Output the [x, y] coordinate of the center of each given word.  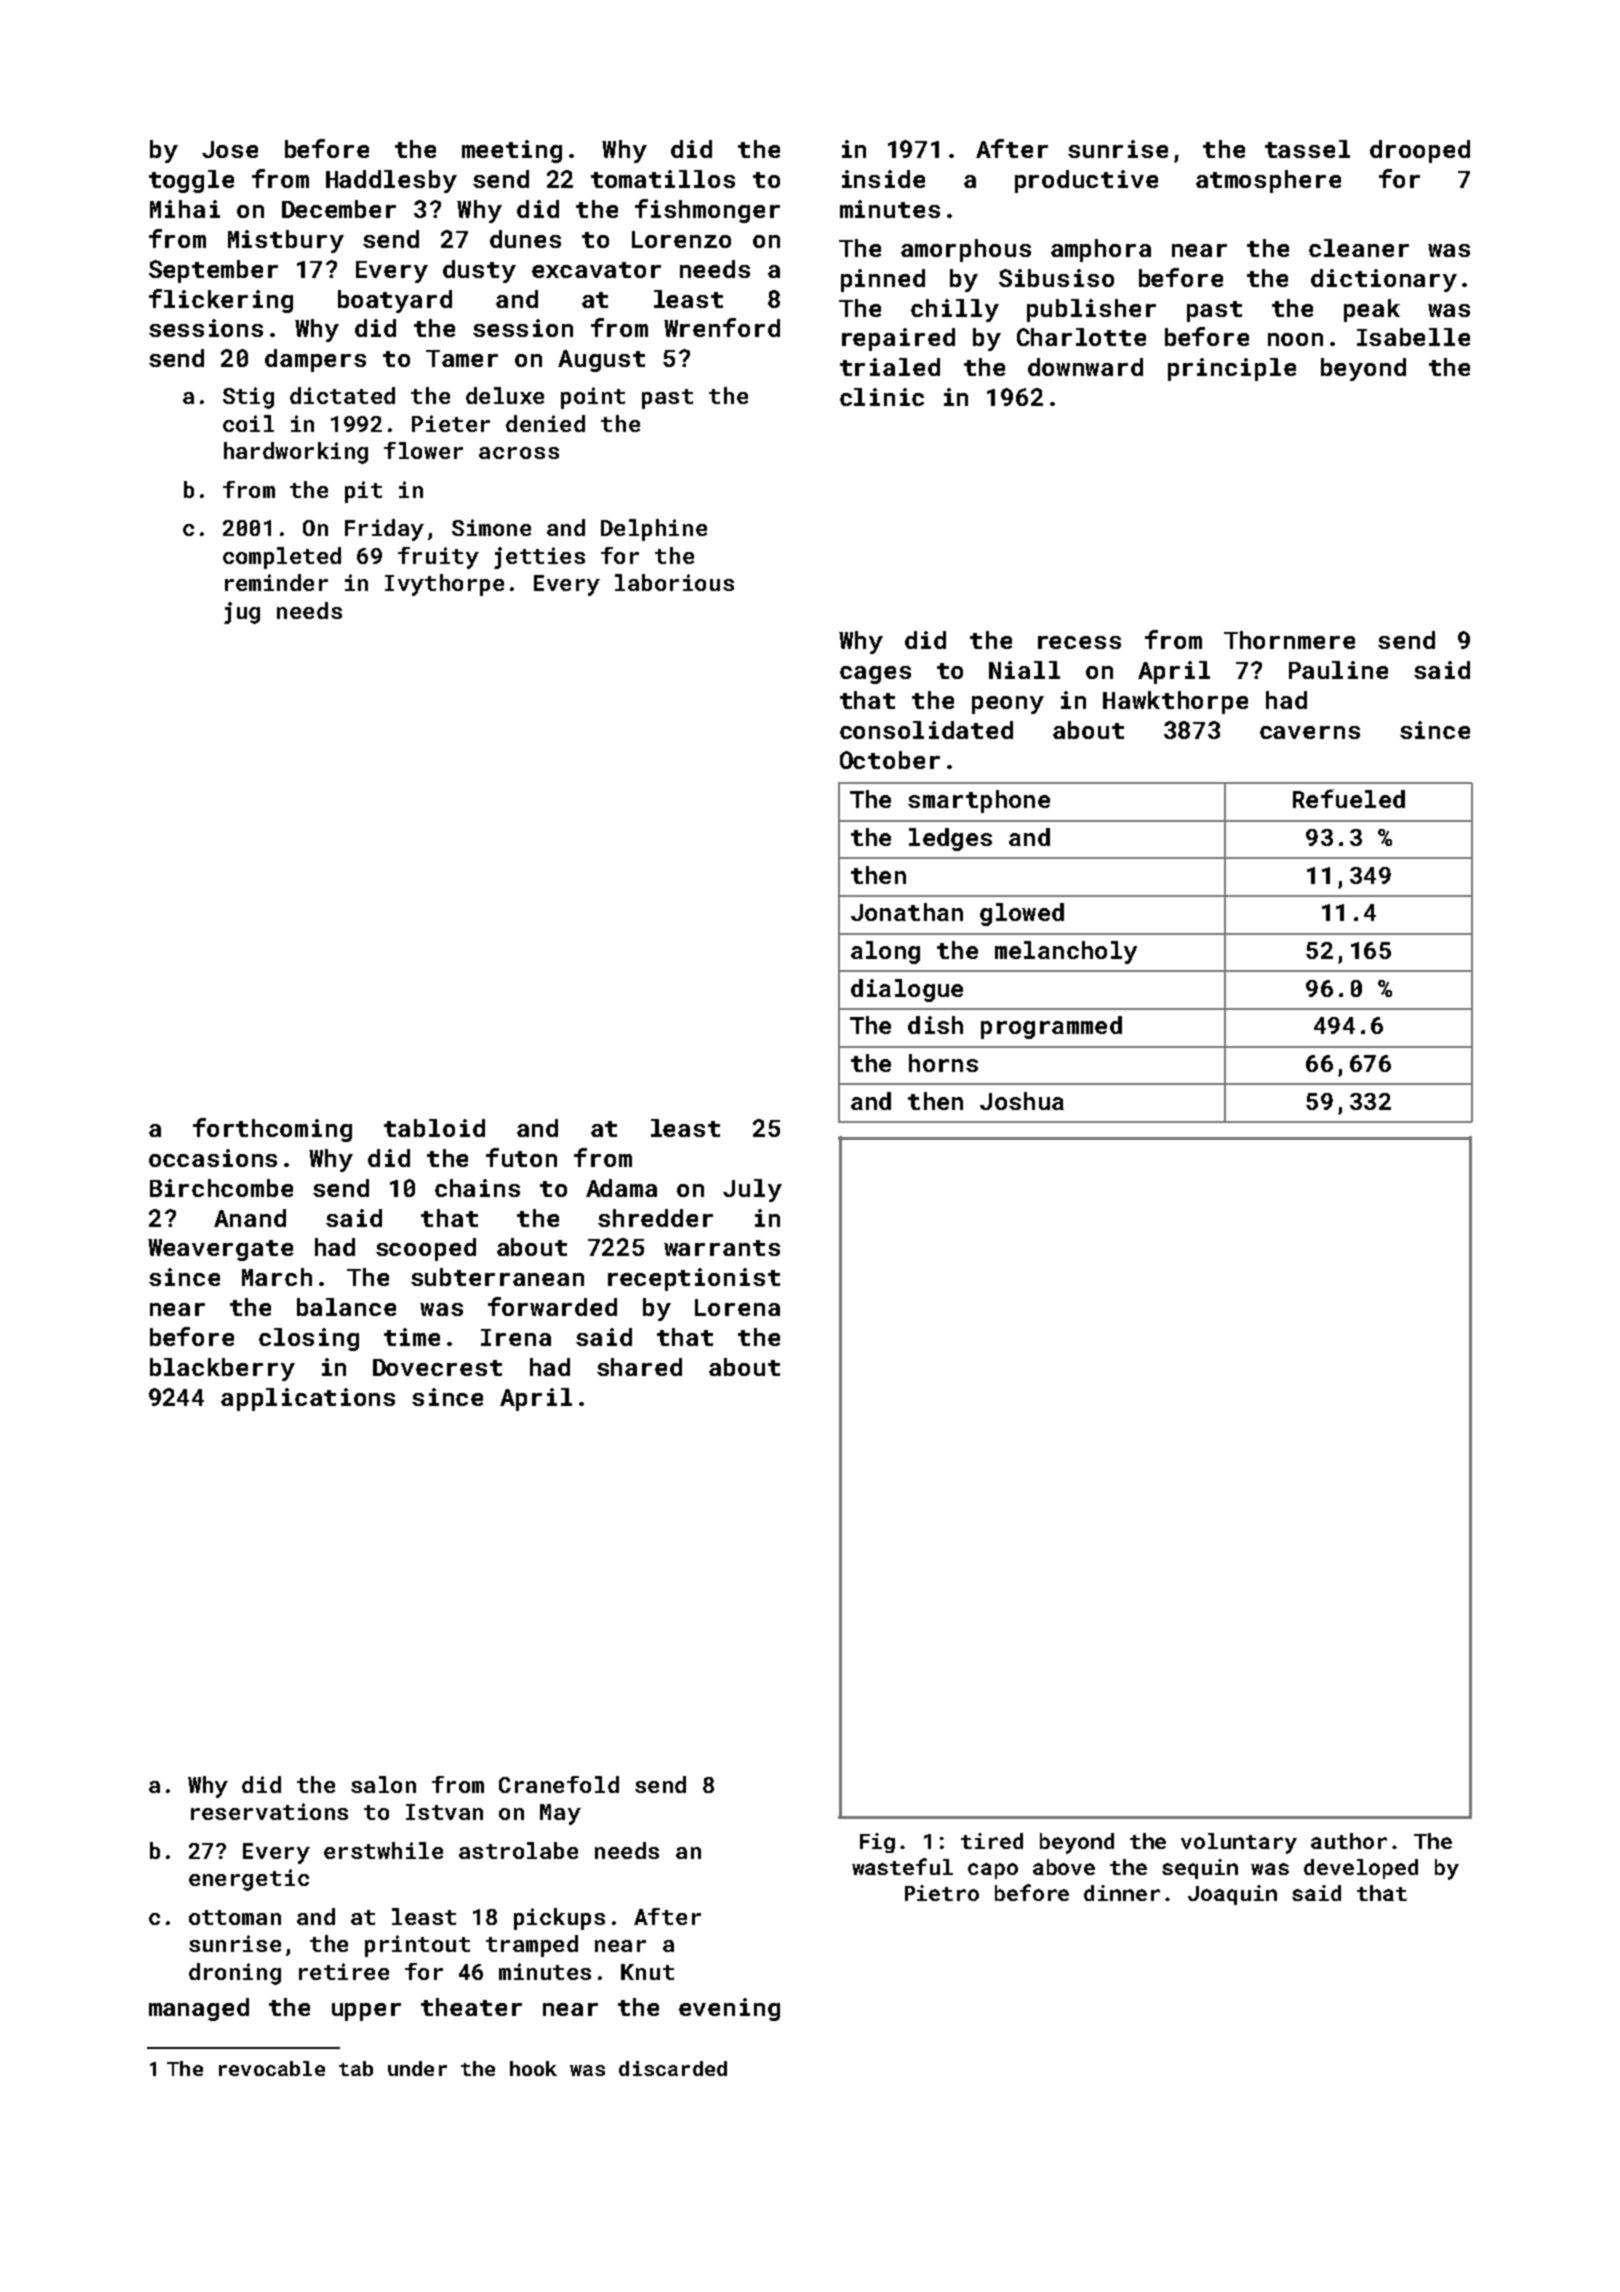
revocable [272, 2068]
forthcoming [272, 1130]
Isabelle [1413, 337]
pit [363, 492]
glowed [1022, 914]
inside [883, 179]
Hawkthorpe [1175, 702]
